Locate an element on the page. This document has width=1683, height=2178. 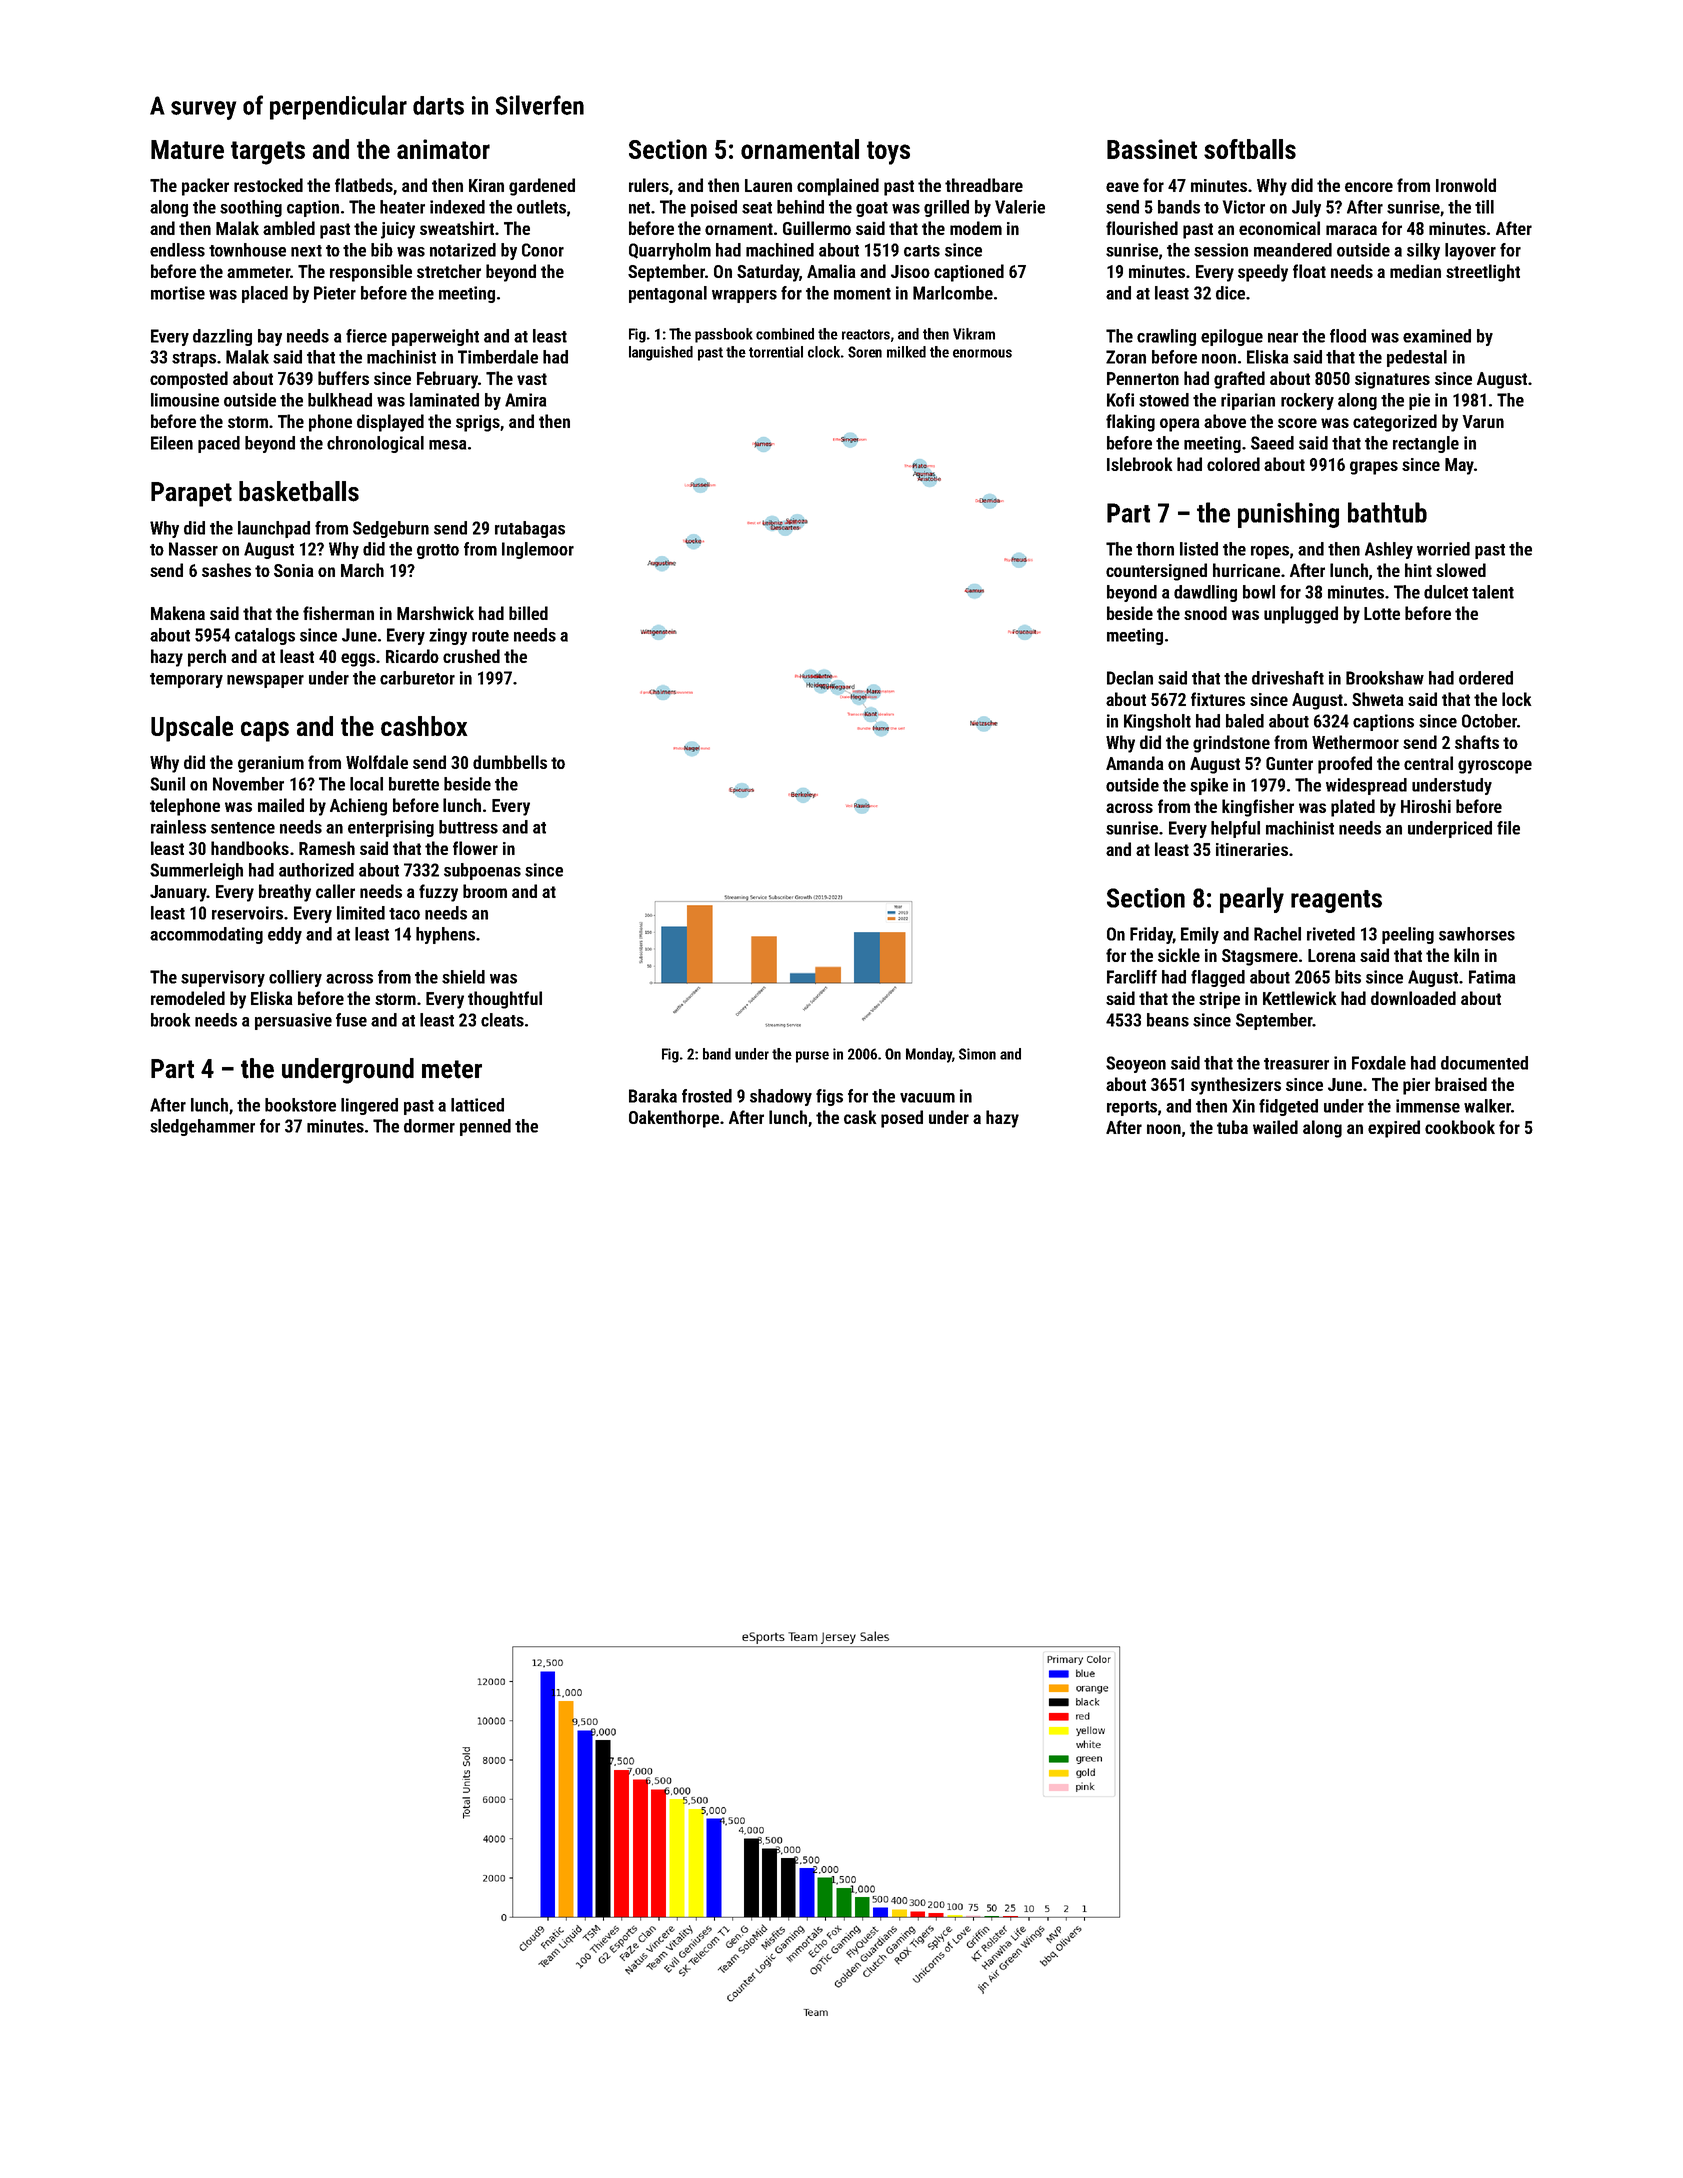
snood is located at coordinates (1205, 613).
